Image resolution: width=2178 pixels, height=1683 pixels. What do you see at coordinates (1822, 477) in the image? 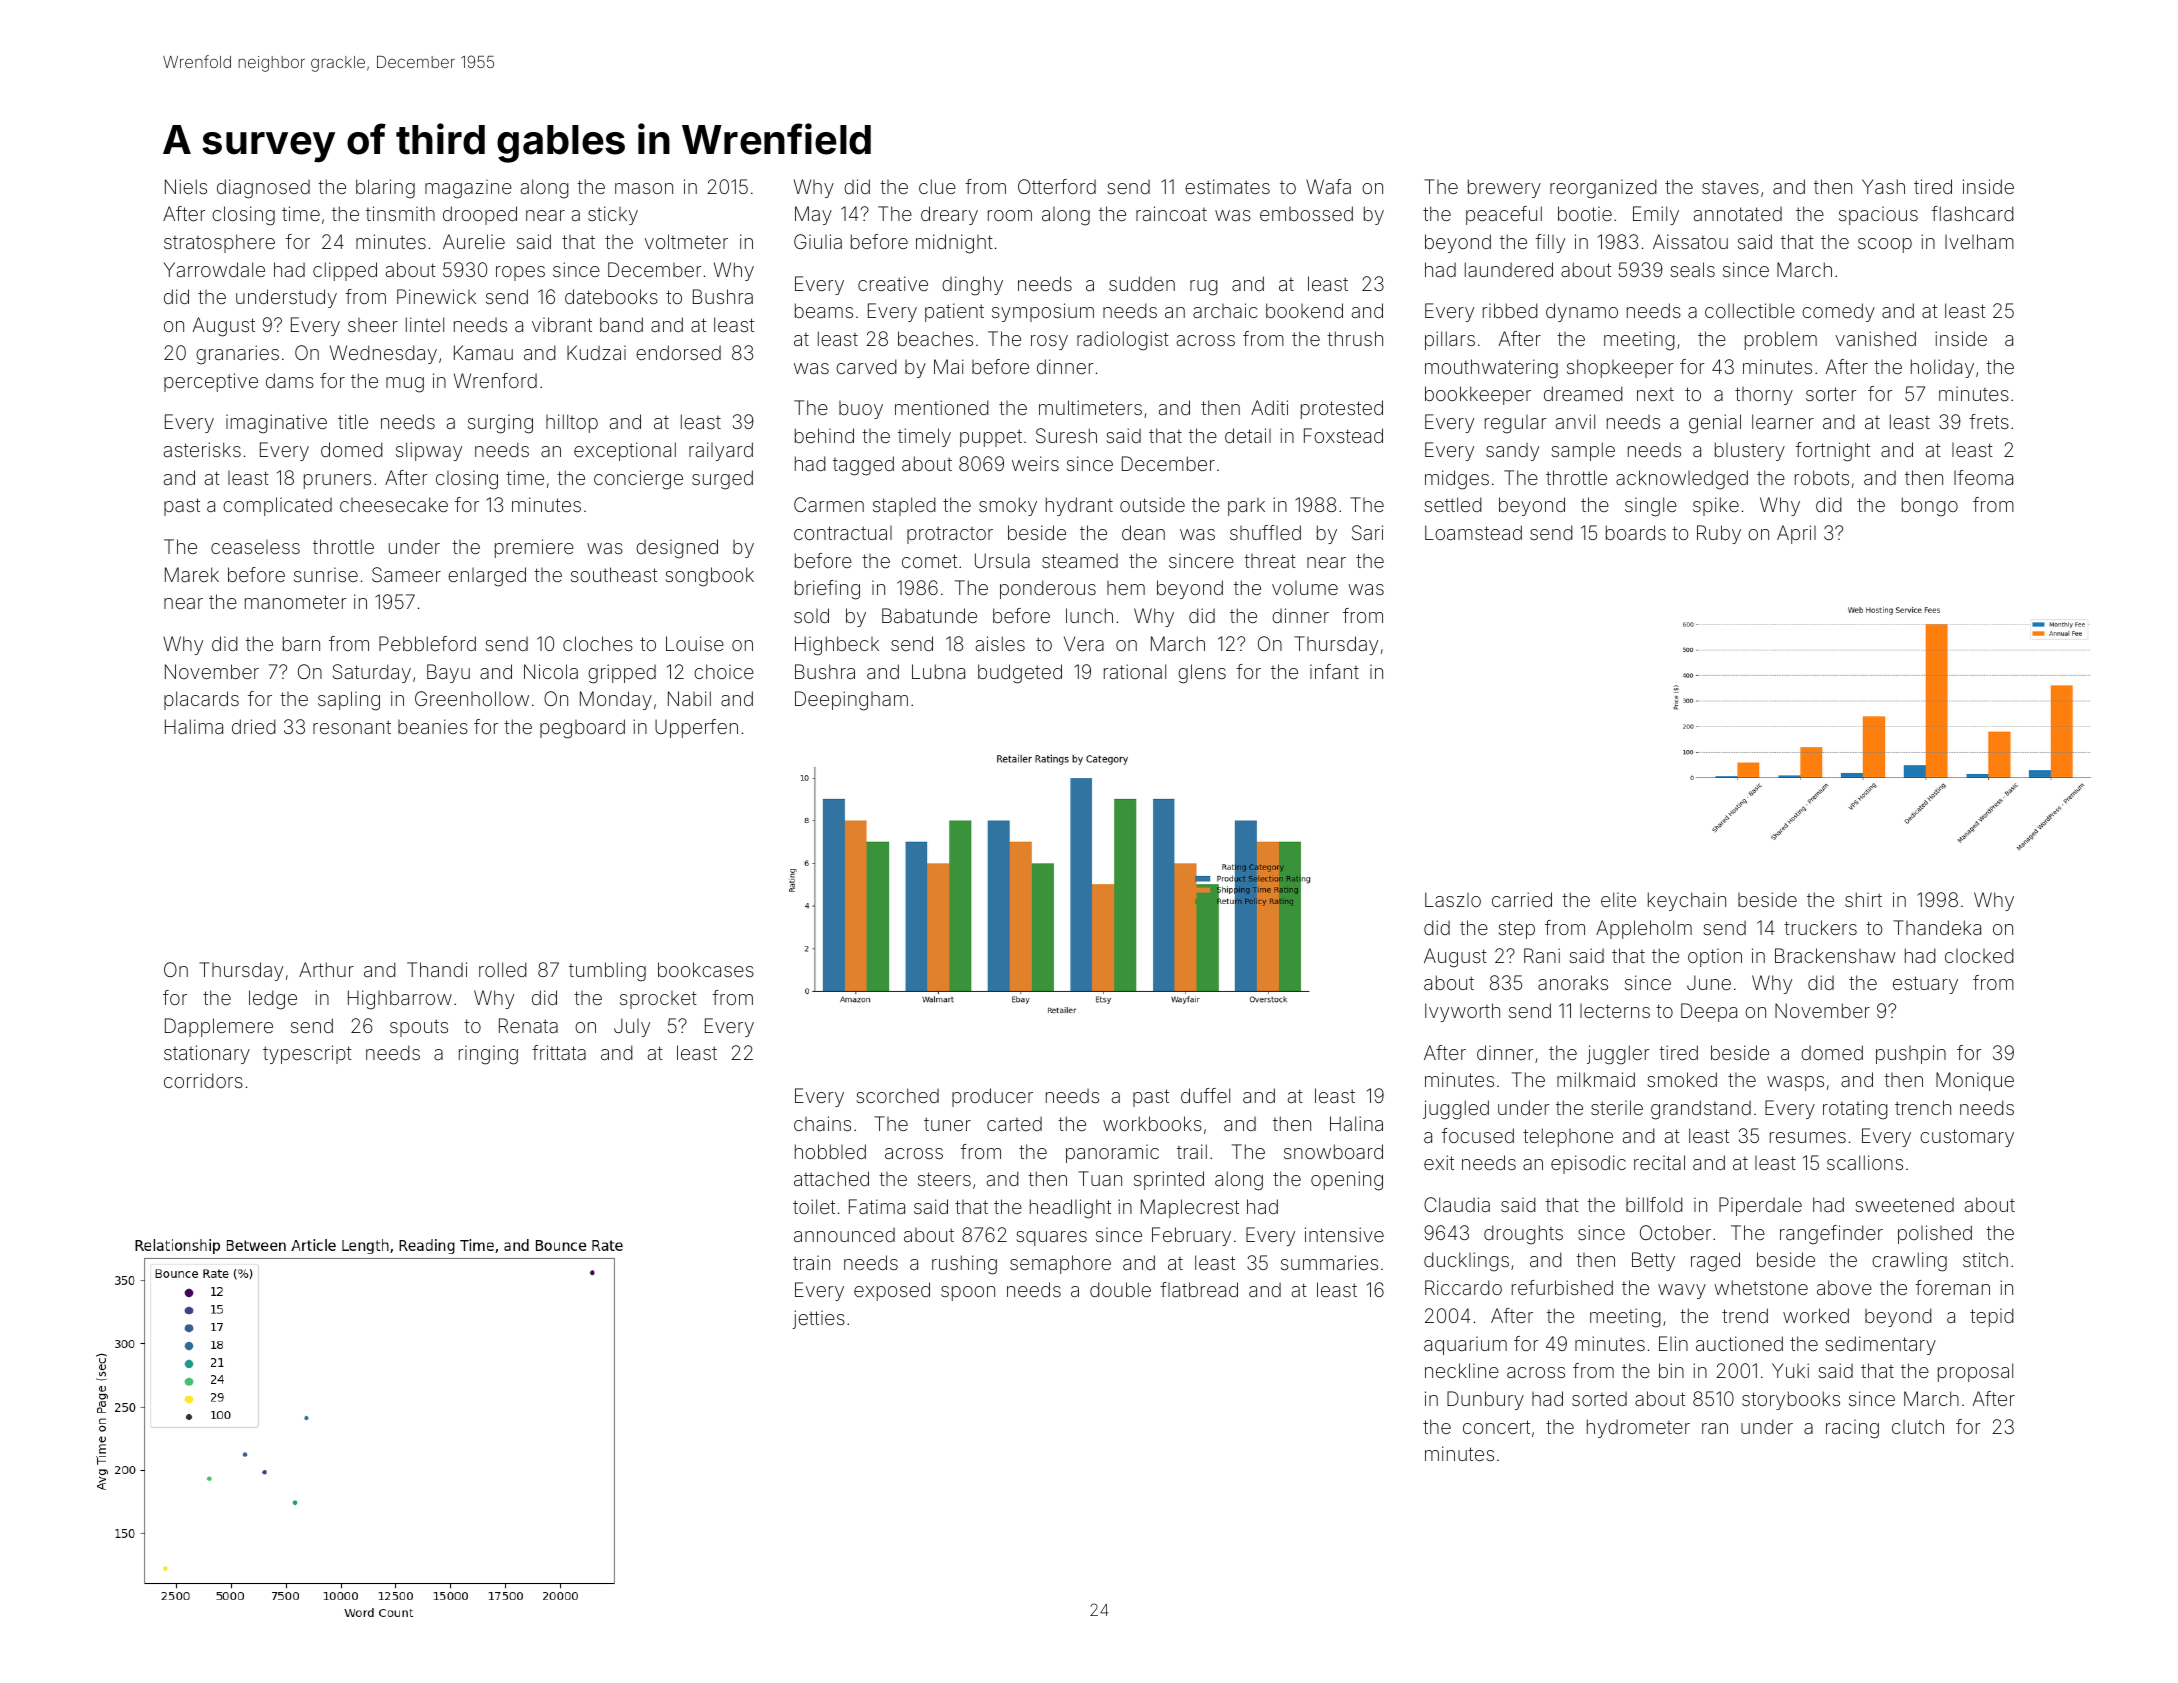
I see `robots` at bounding box center [1822, 477].
